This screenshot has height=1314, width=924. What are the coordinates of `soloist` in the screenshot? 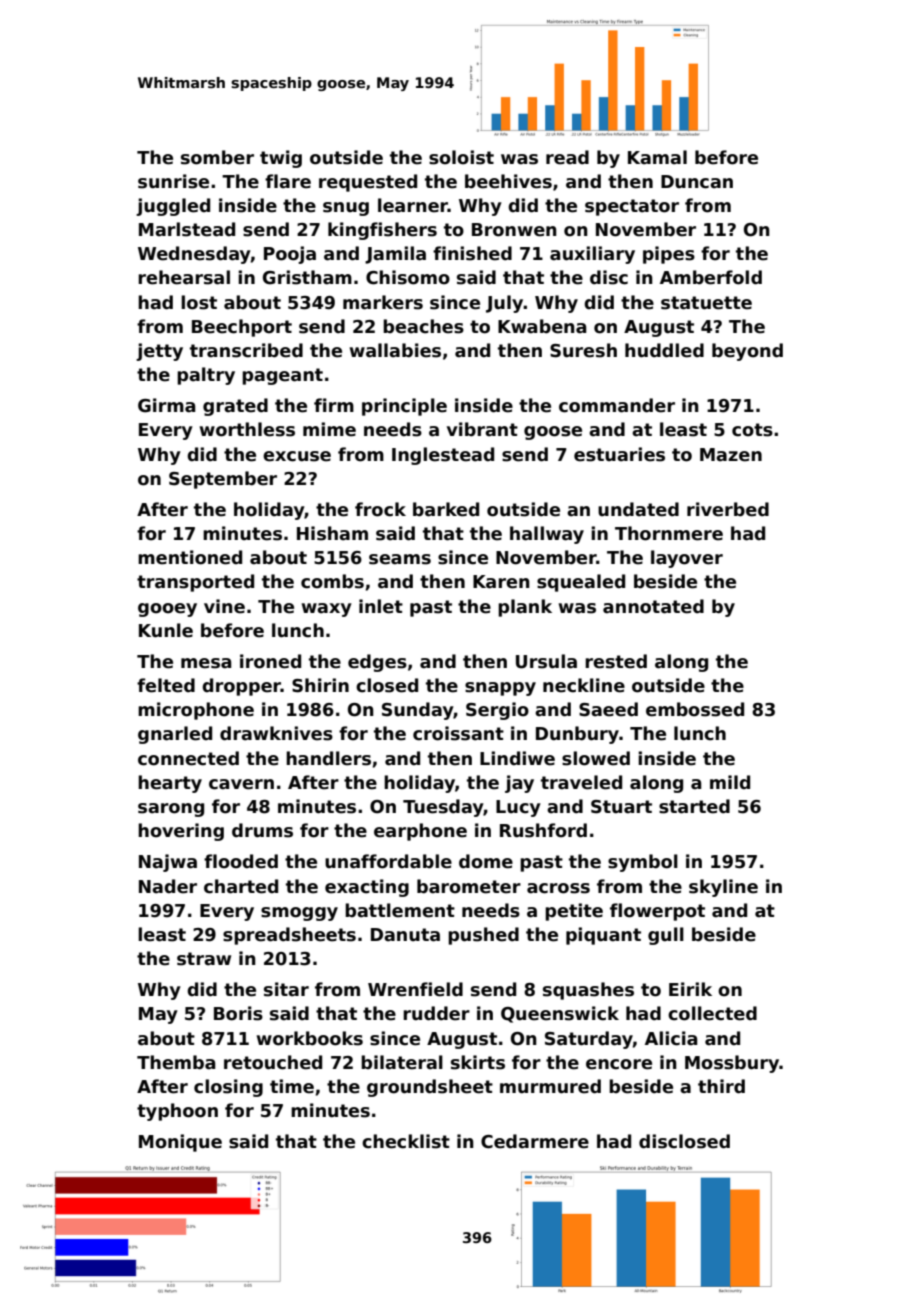 It's located at (461, 157).
